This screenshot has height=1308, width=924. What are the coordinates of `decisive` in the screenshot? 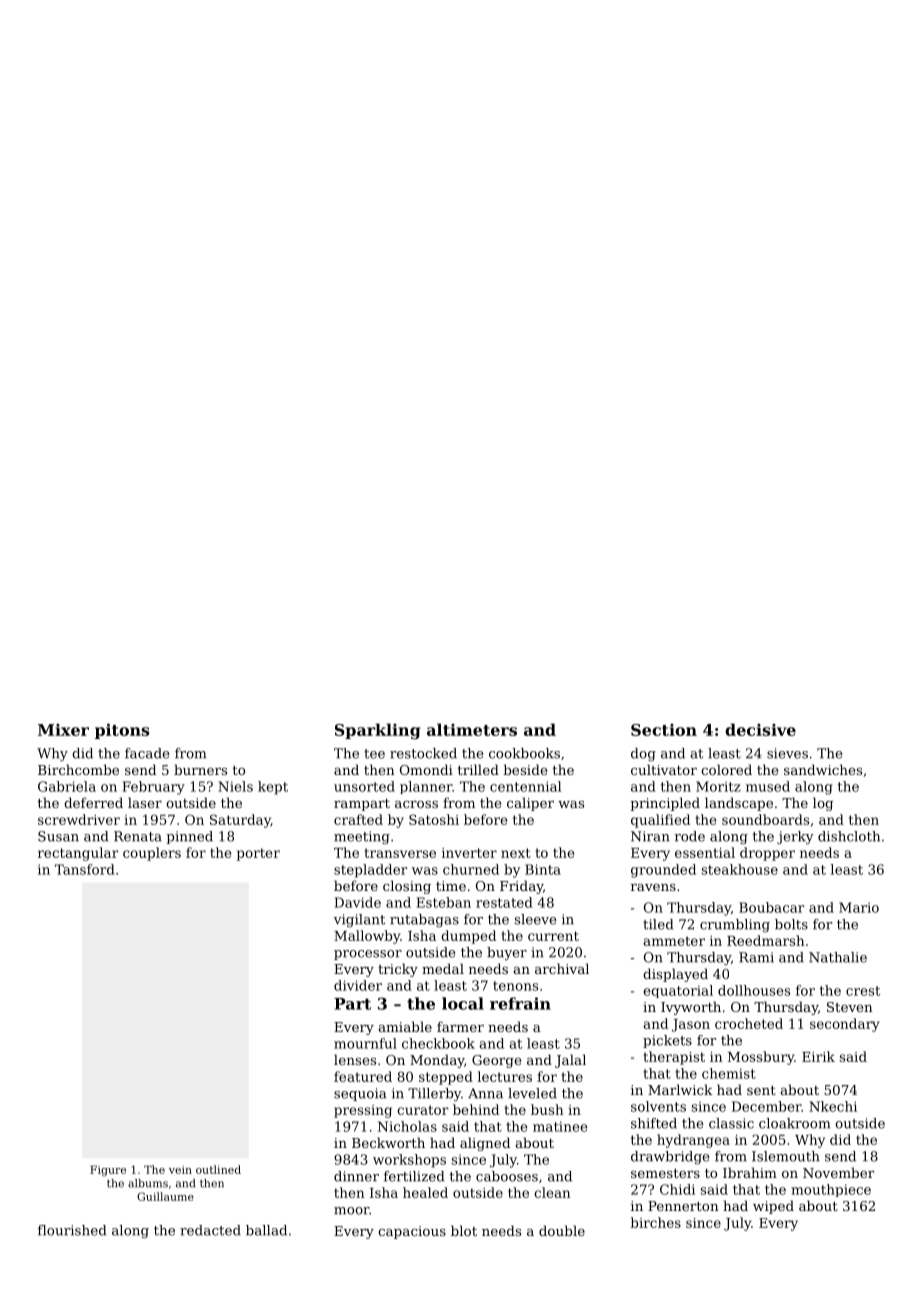 It's located at (760, 729).
